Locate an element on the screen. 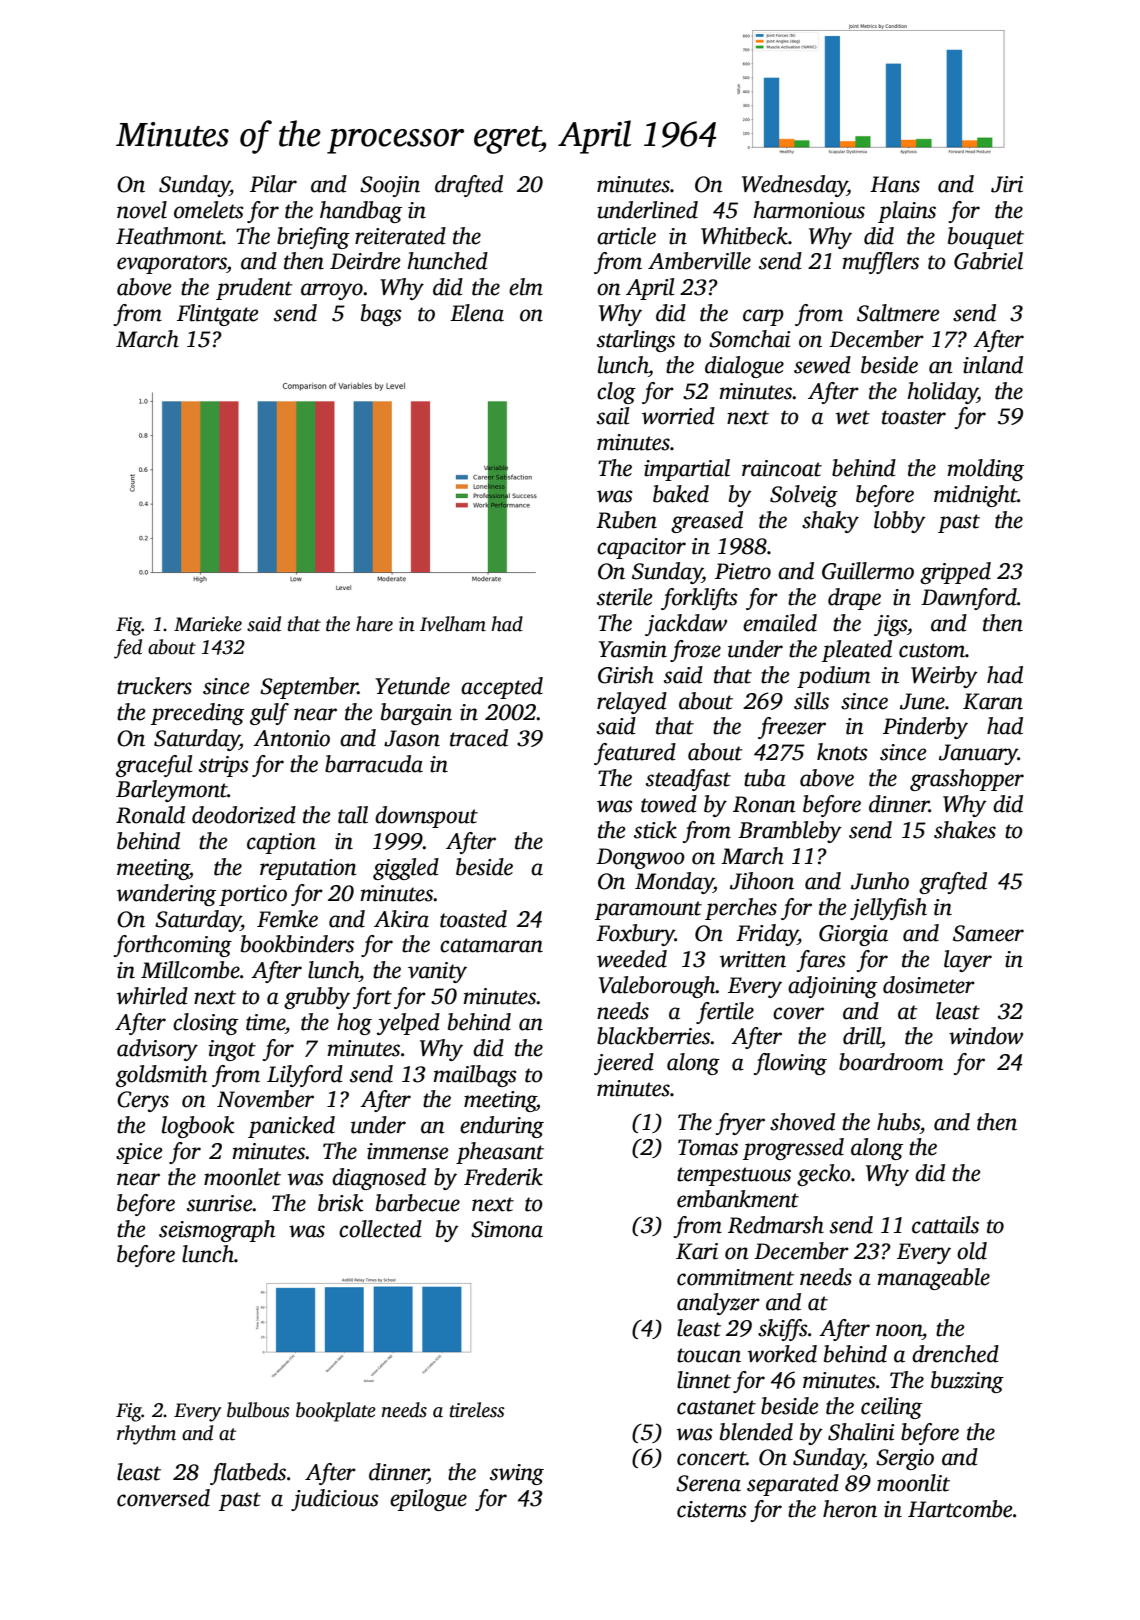  traced is located at coordinates (479, 738).
